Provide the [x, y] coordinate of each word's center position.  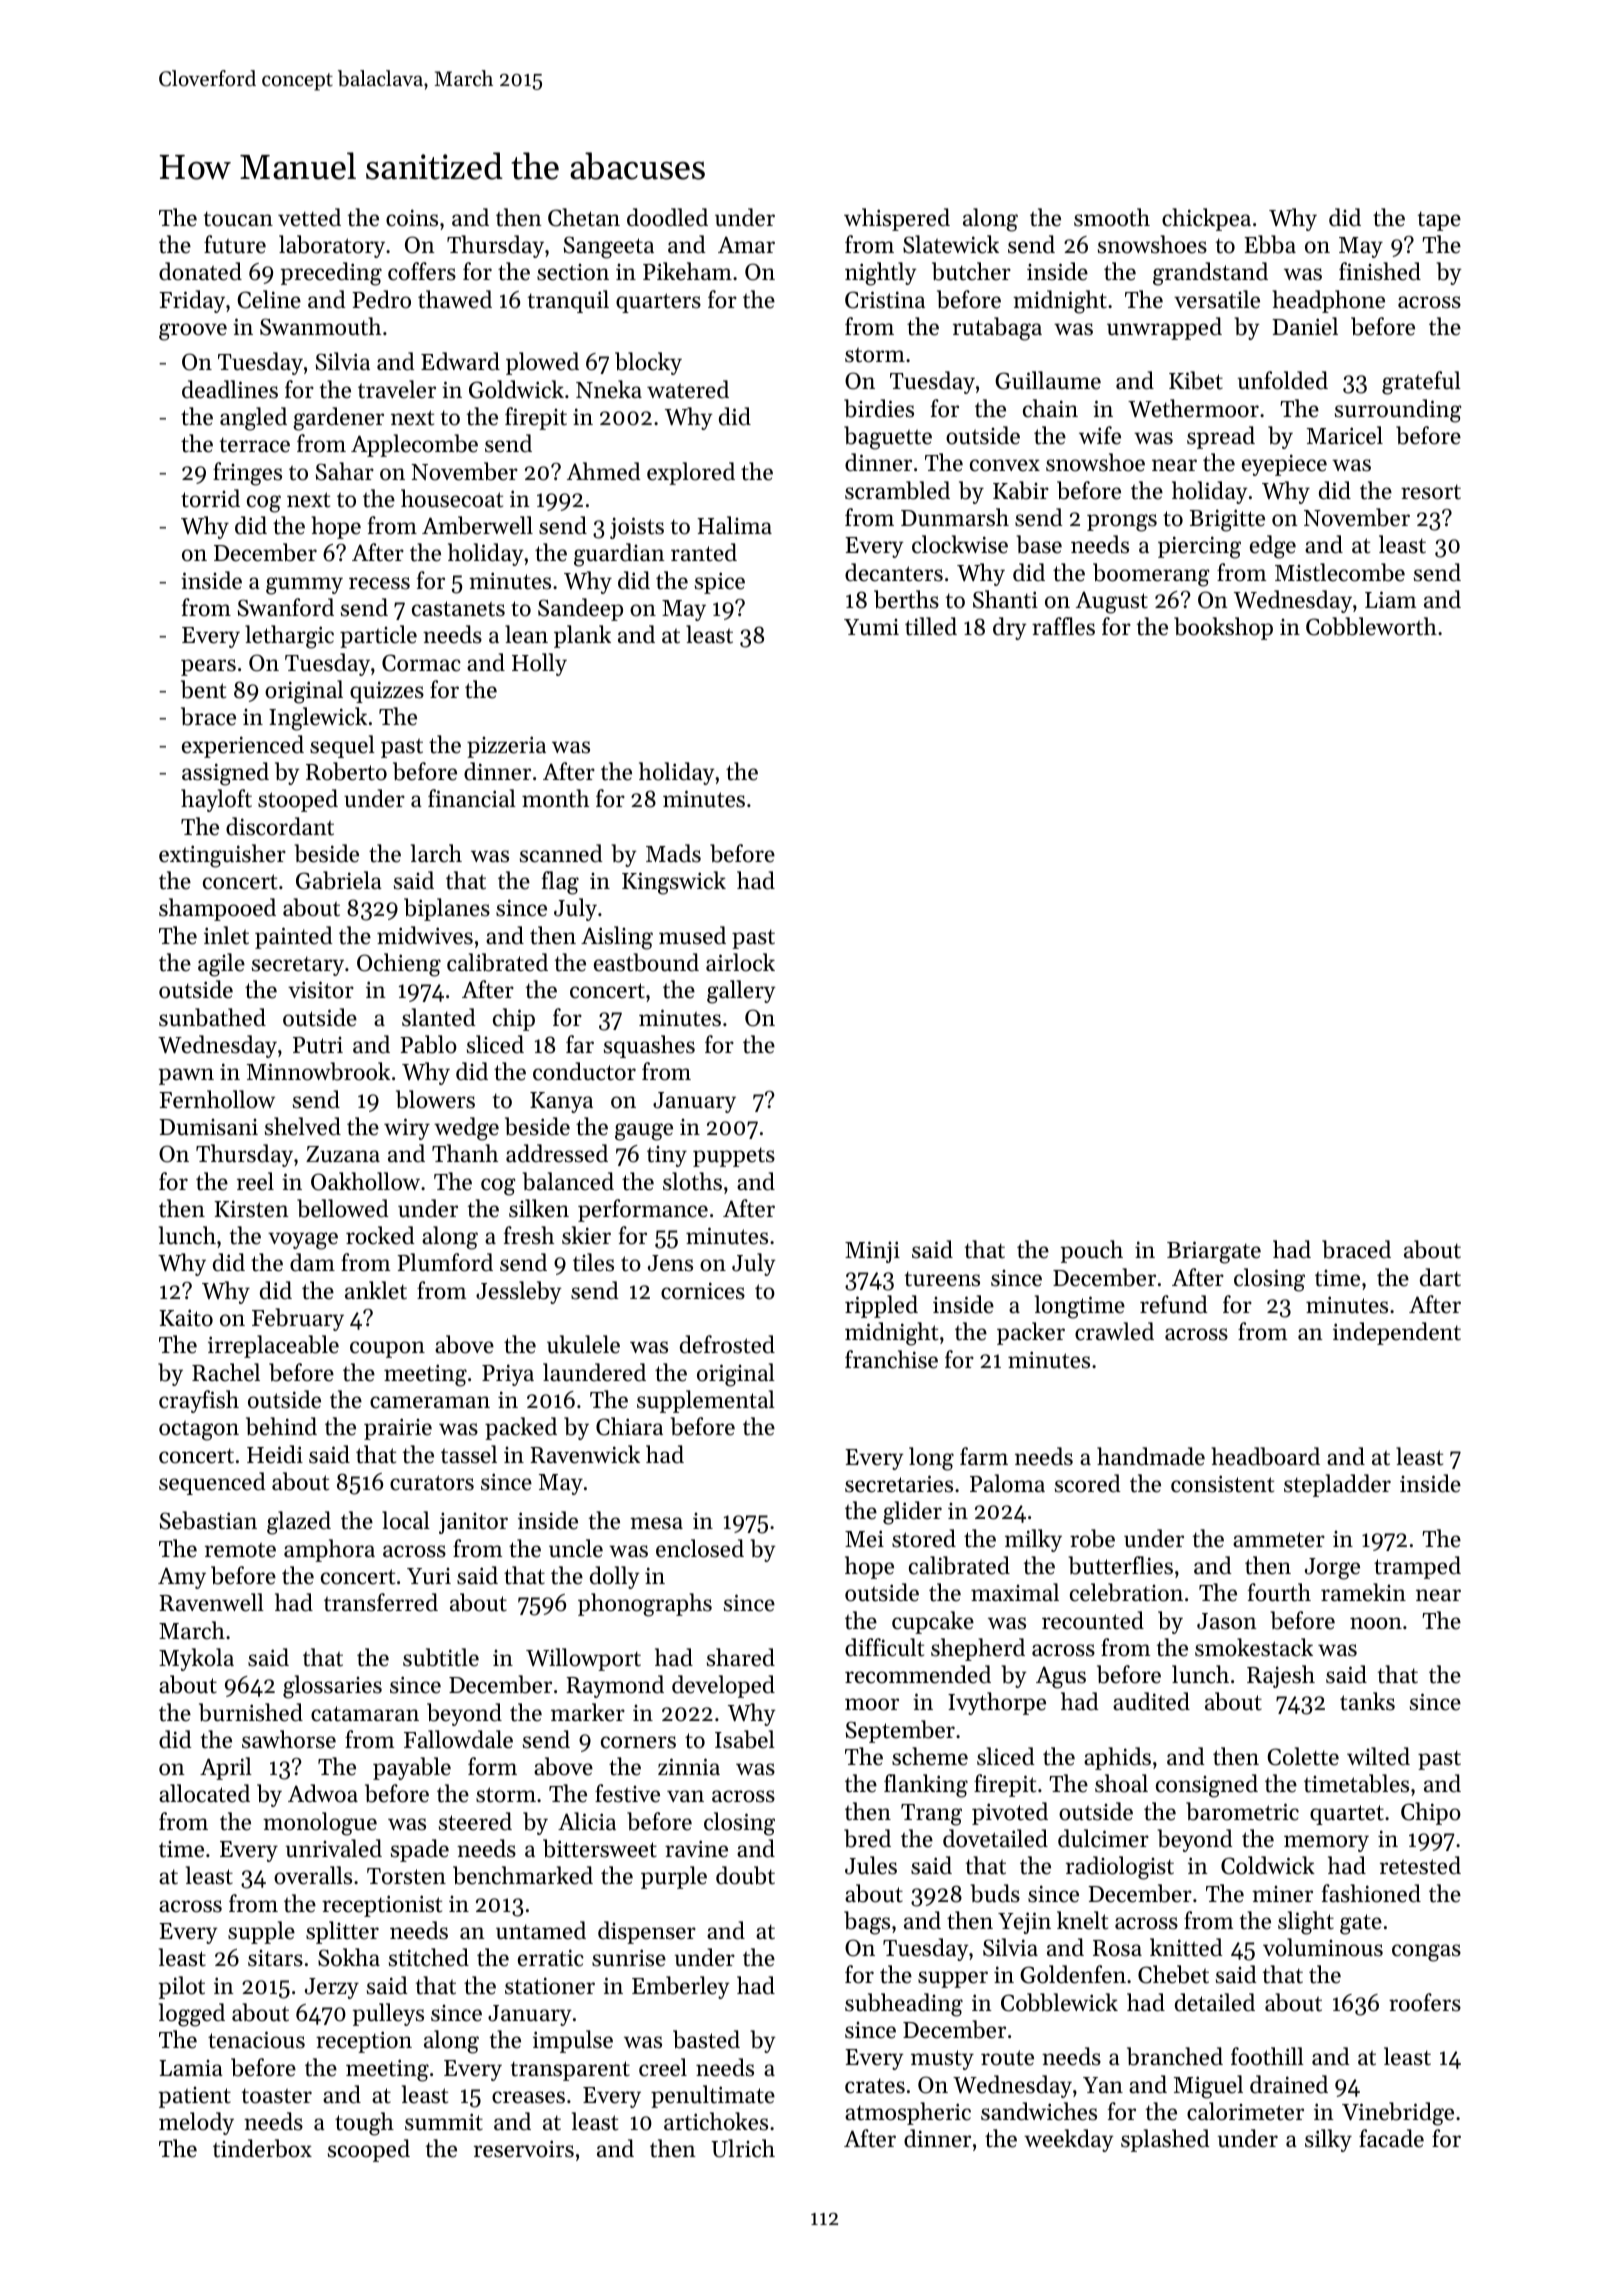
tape [1439, 221]
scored [1088, 1483]
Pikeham [687, 271]
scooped [369, 2150]
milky [1033, 1540]
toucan [238, 219]
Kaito [186, 1318]
